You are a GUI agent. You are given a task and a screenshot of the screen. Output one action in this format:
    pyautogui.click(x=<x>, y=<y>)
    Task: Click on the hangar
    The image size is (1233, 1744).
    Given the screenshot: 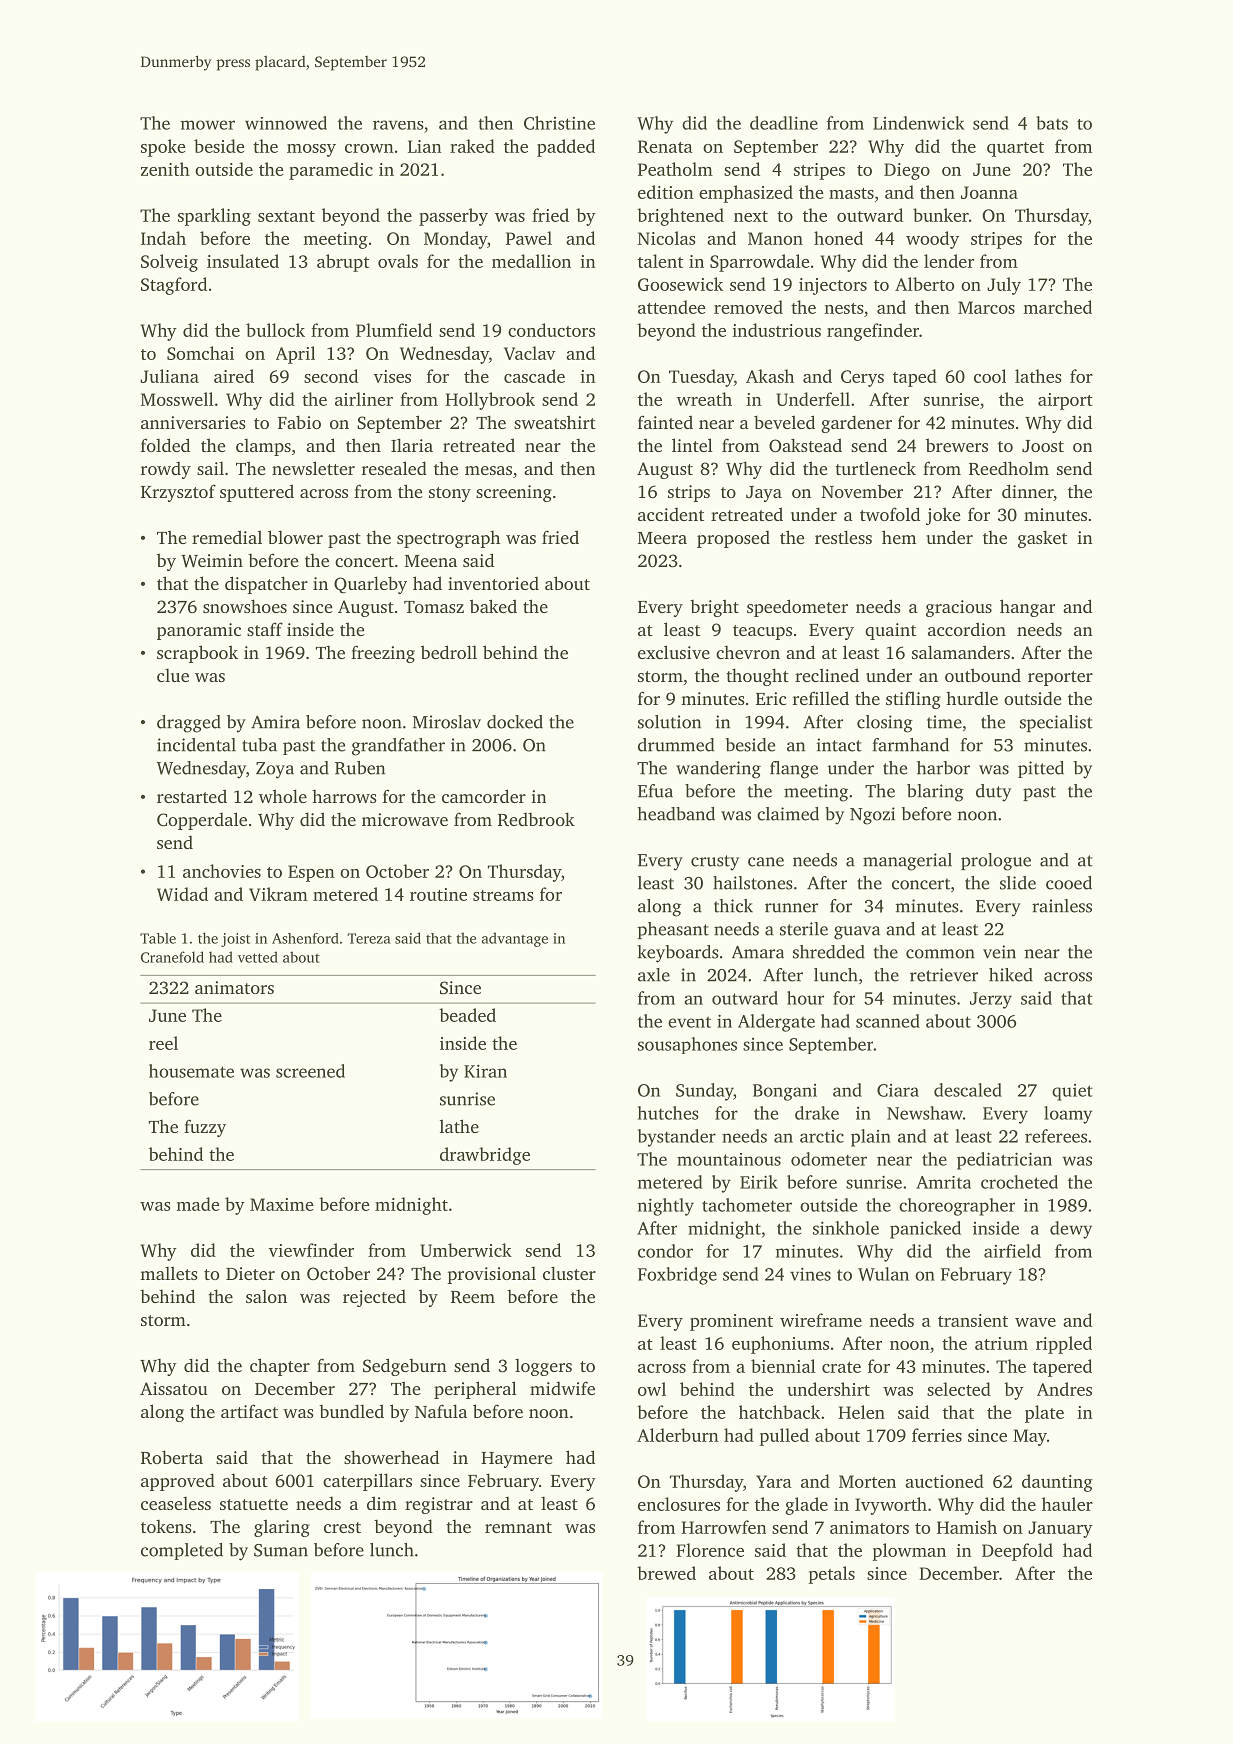 What is the action you would take?
    pyautogui.click(x=1027, y=608)
